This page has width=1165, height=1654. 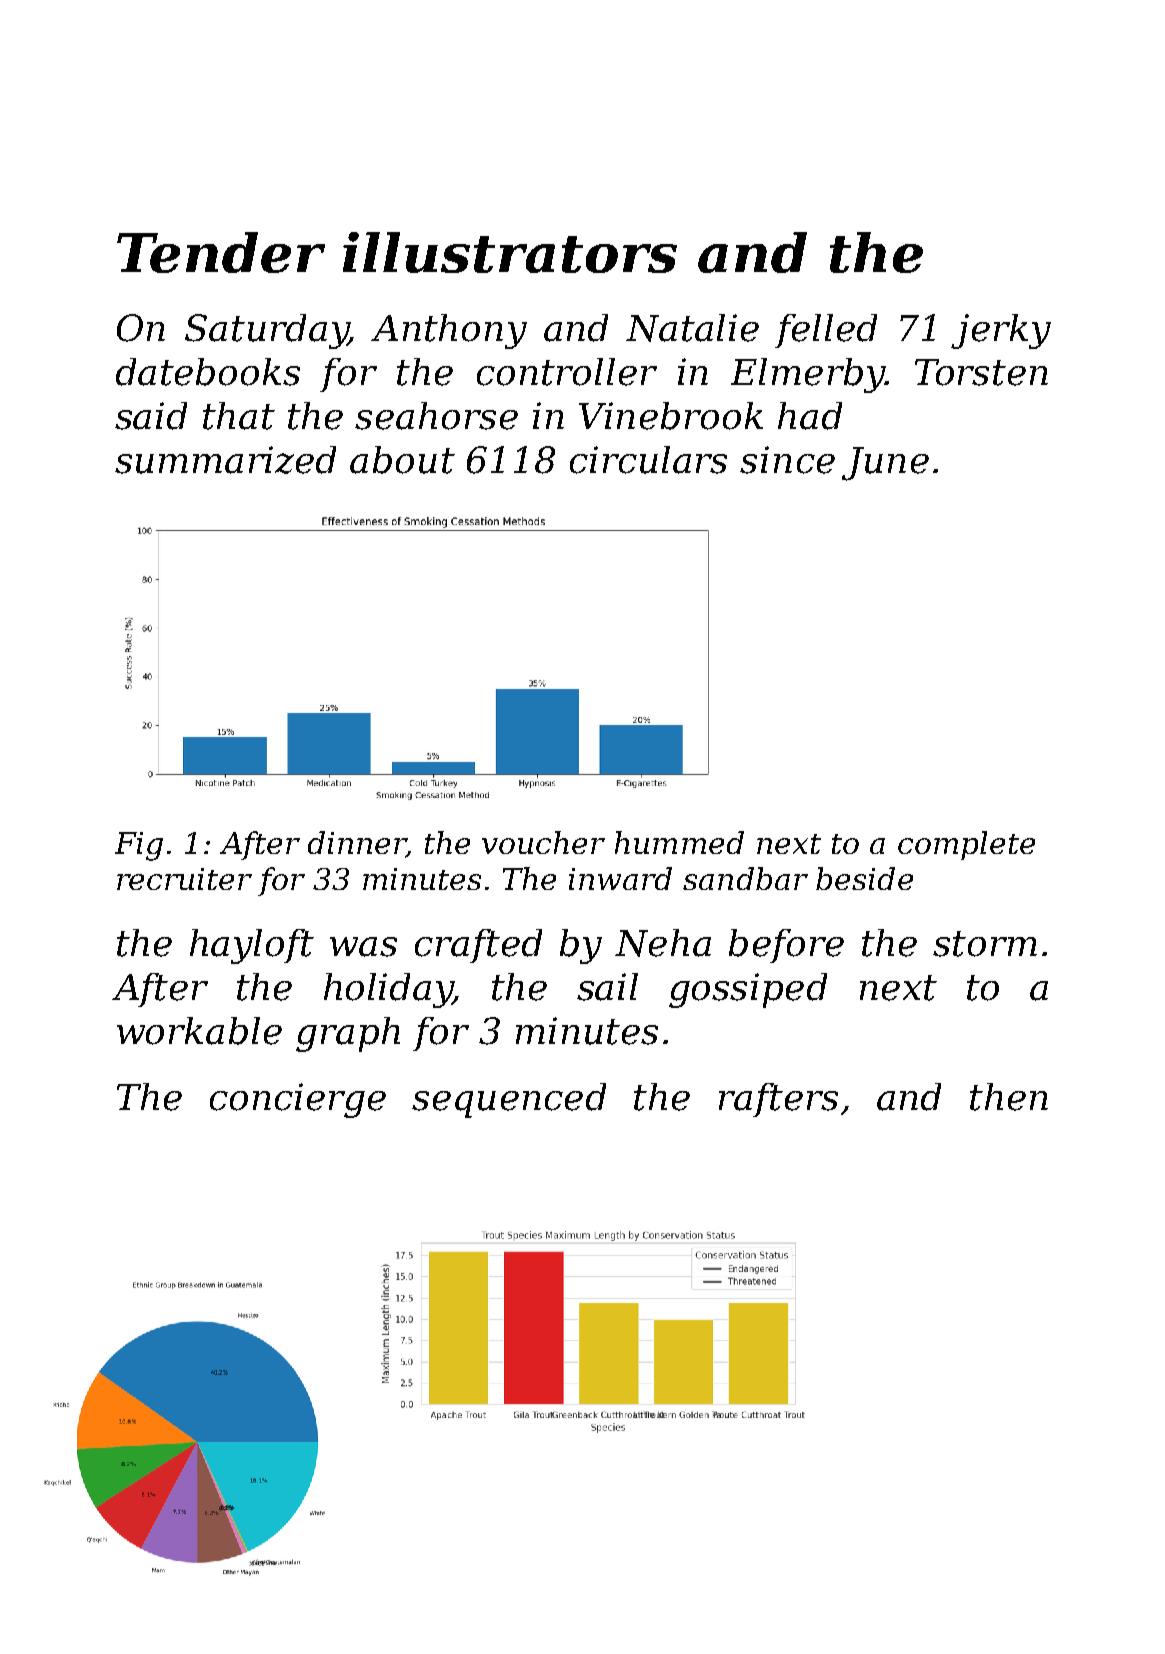 I want to click on jerky, so click(x=1001, y=331).
